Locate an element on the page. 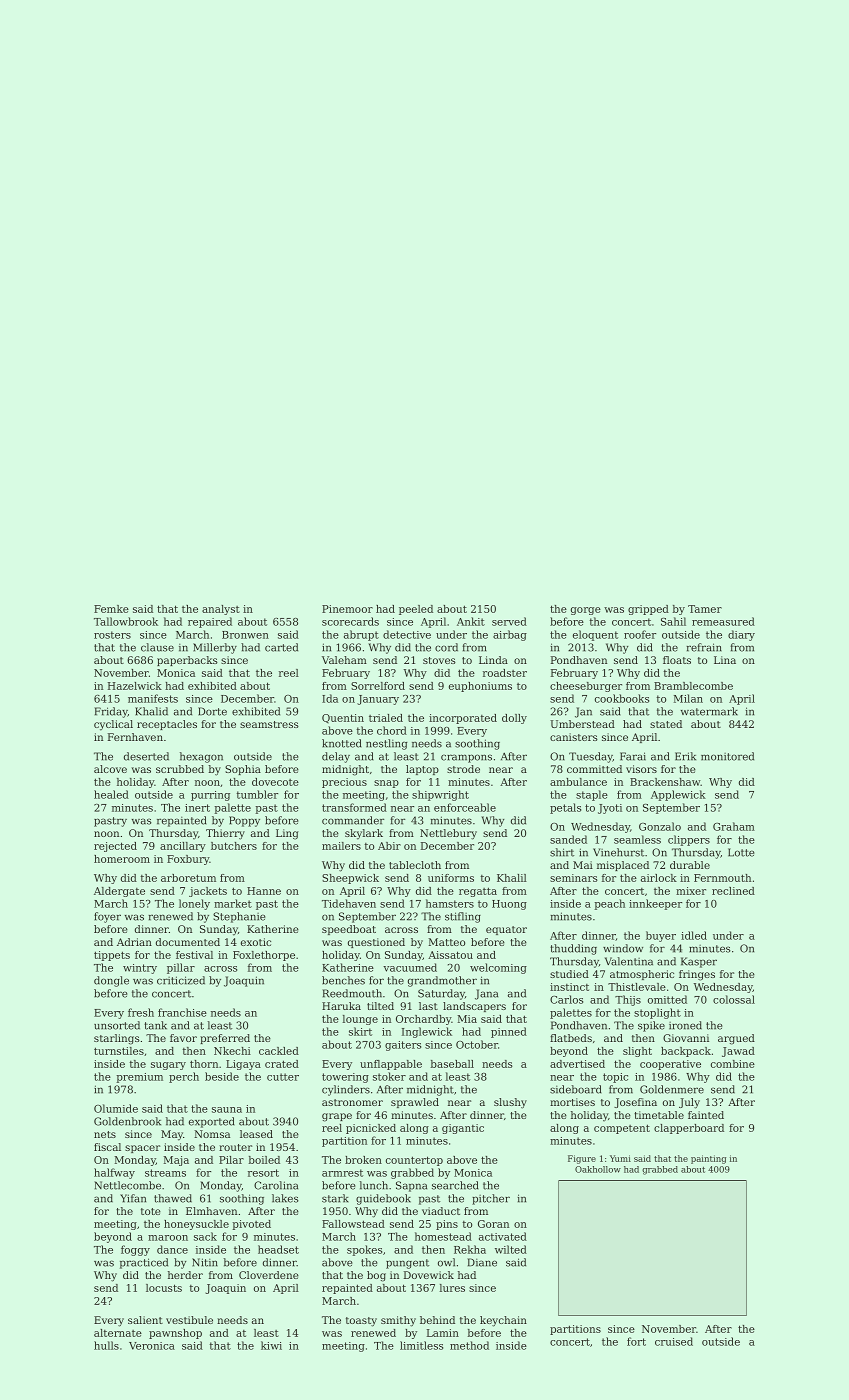 The image size is (849, 1400). kiwi is located at coordinates (271, 1345).
